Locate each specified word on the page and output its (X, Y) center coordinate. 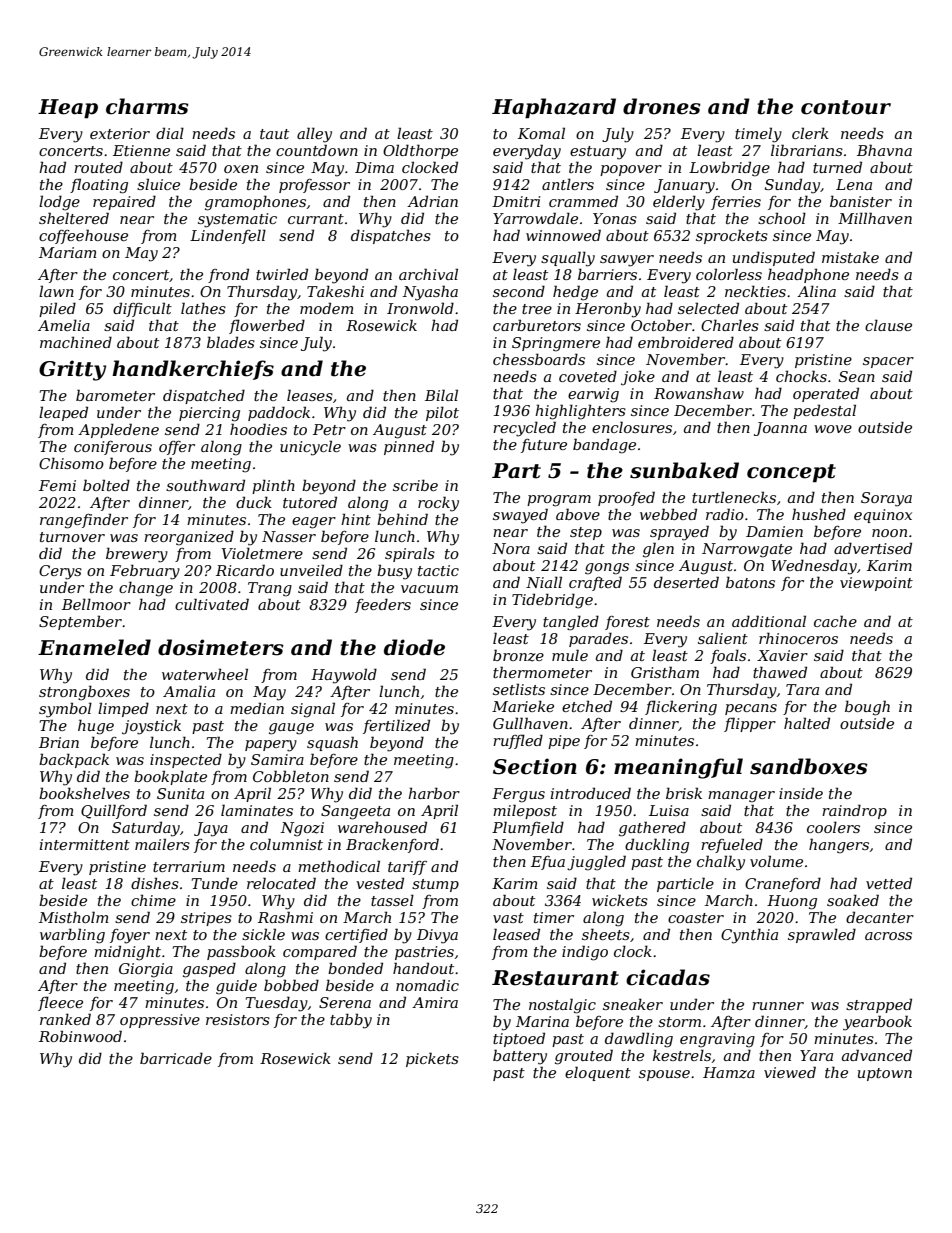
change (146, 589)
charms (147, 106)
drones (662, 106)
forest (627, 623)
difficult (142, 309)
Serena (345, 1002)
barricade (176, 1058)
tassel (392, 900)
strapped (879, 1005)
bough (867, 708)
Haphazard (554, 108)
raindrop (854, 811)
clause (888, 325)
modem (326, 308)
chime (153, 900)
